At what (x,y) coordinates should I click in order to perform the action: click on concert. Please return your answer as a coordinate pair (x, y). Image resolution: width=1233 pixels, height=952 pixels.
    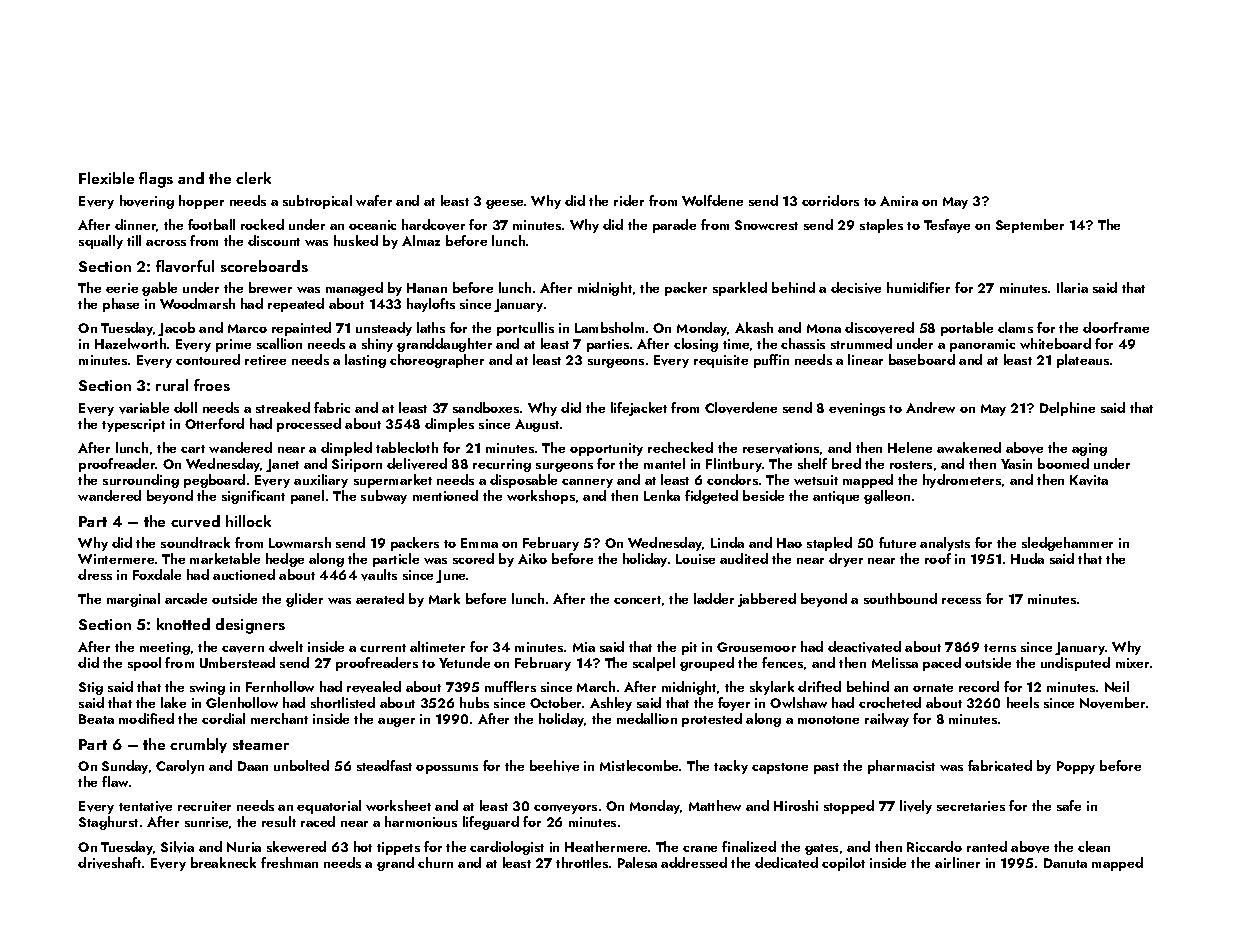
    Looking at the image, I should click on (637, 600).
